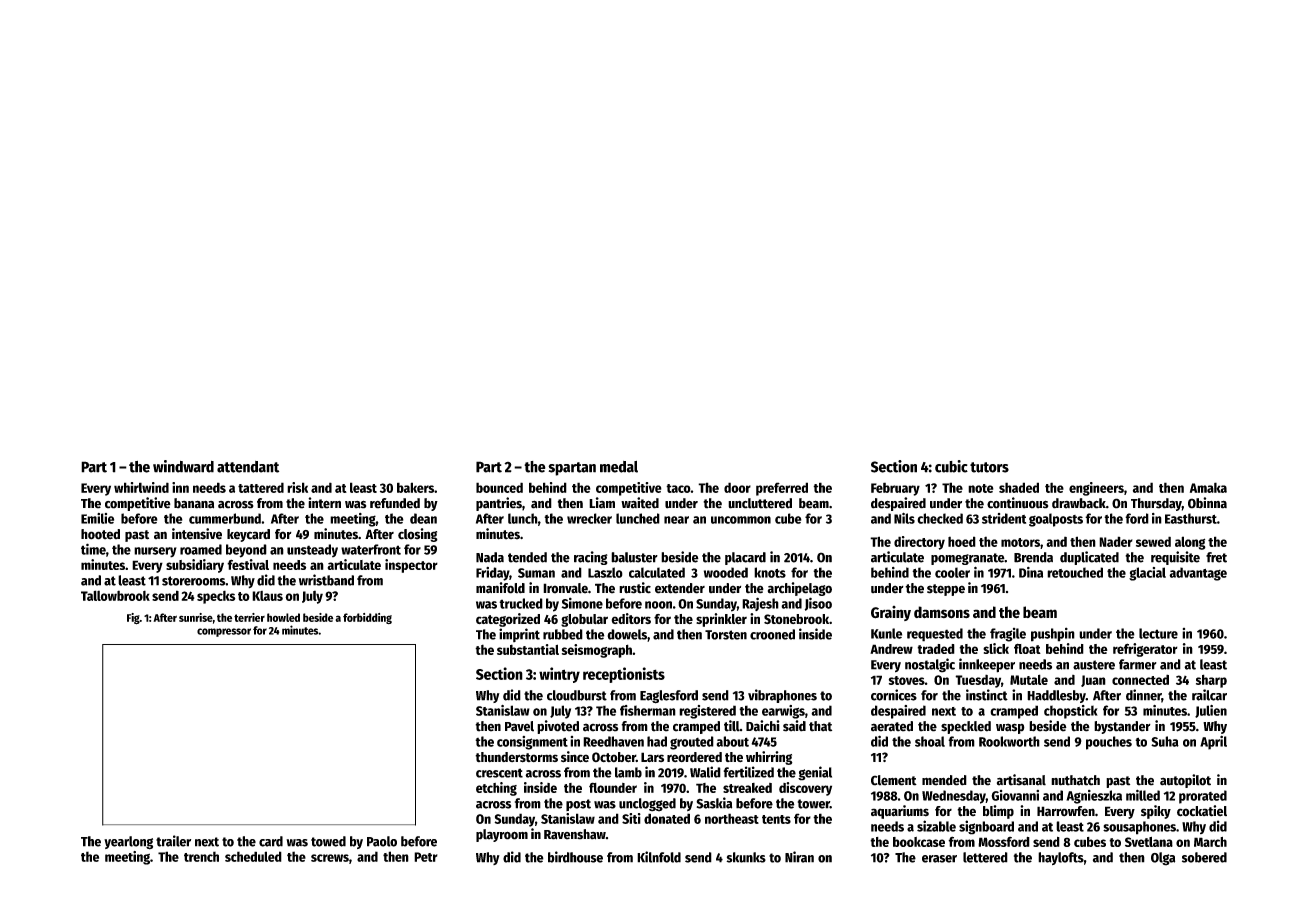 The height and width of the screenshot is (924, 1308). What do you see at coordinates (575, 757) in the screenshot?
I see `since` at bounding box center [575, 757].
